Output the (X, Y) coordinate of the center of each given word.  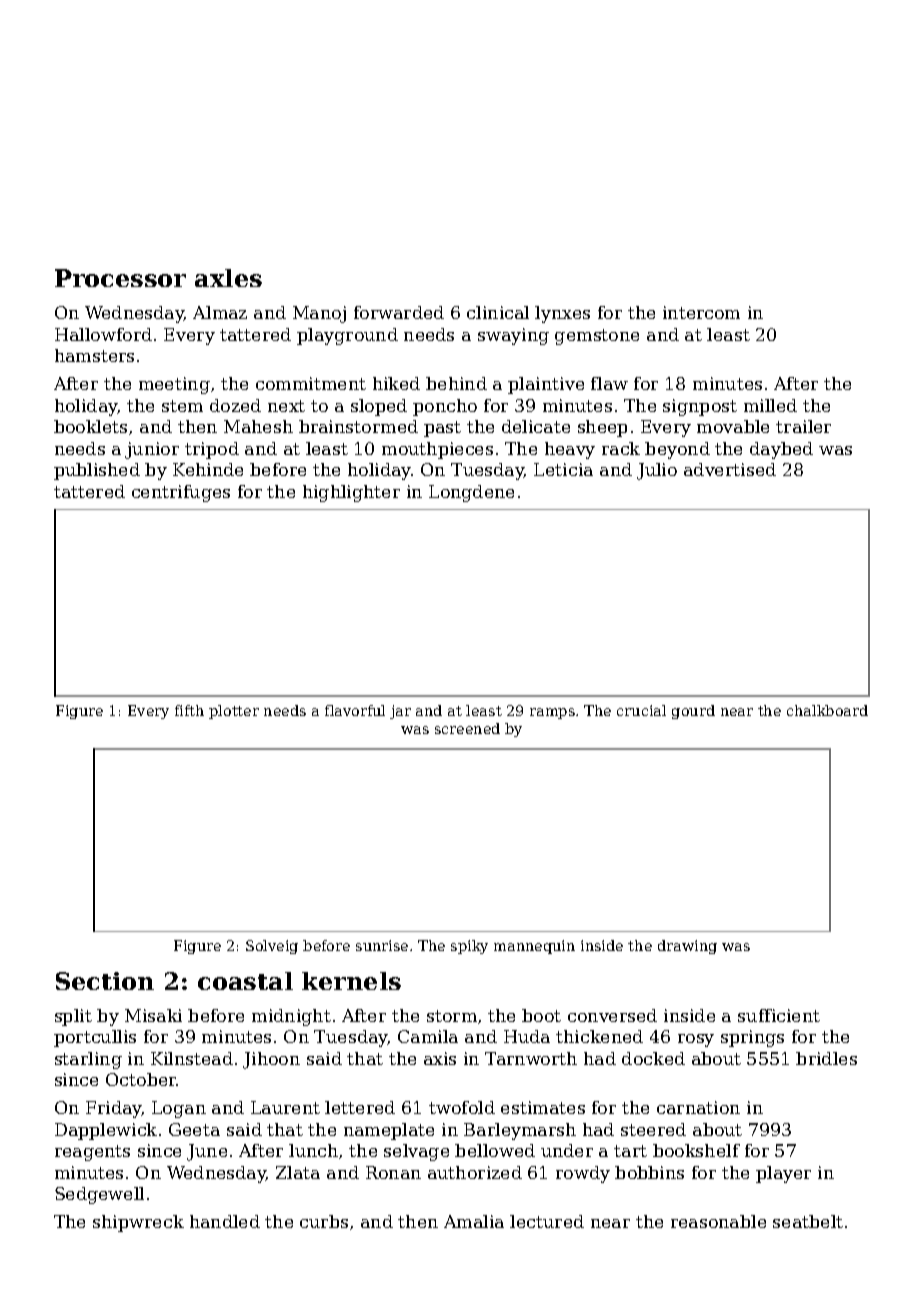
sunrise (382, 945)
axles (228, 278)
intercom (701, 312)
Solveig (272, 947)
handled (225, 1221)
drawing (687, 947)
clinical (498, 312)
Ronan (393, 1172)
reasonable (718, 1221)
